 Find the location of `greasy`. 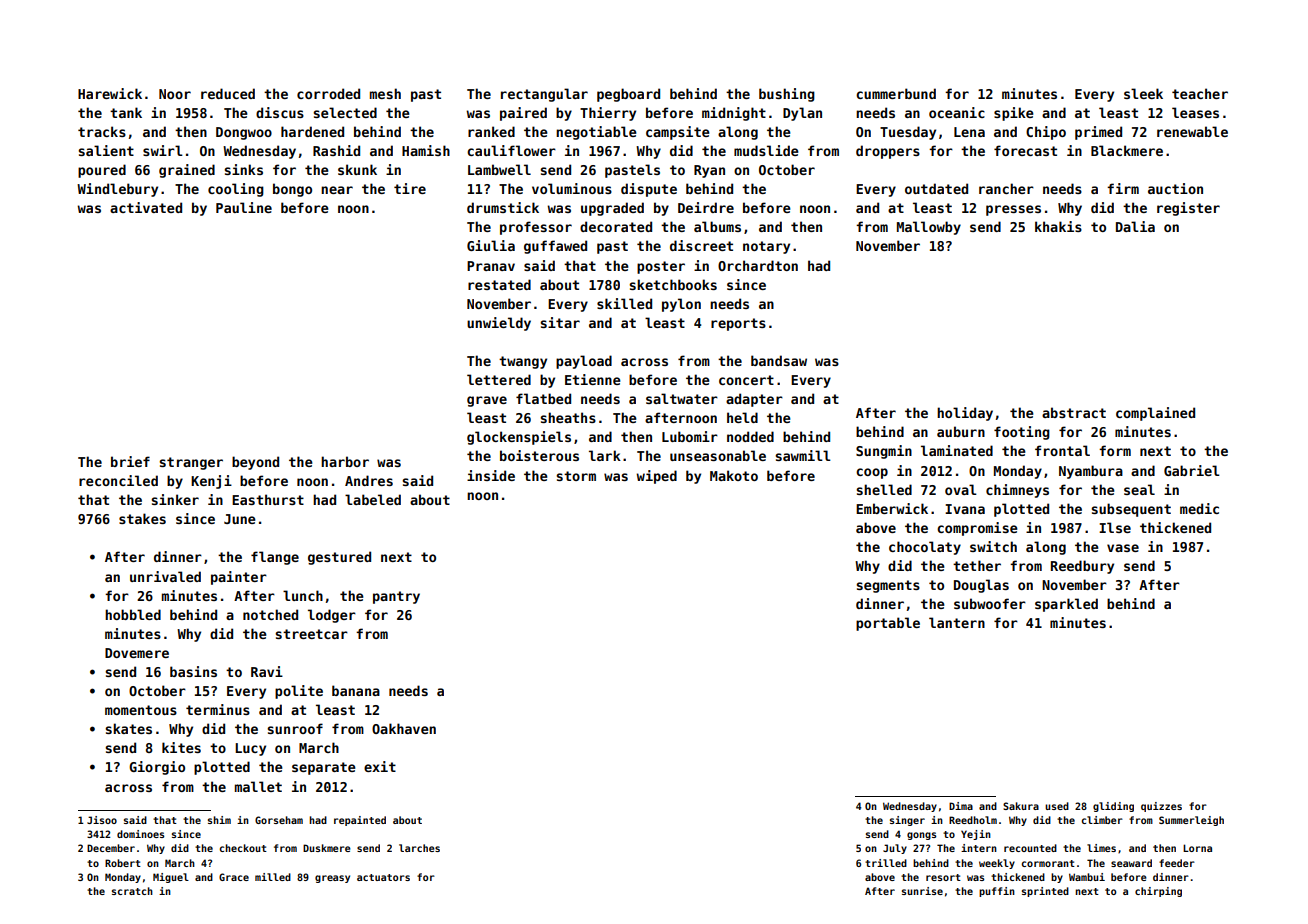

greasy is located at coordinates (332, 879).
